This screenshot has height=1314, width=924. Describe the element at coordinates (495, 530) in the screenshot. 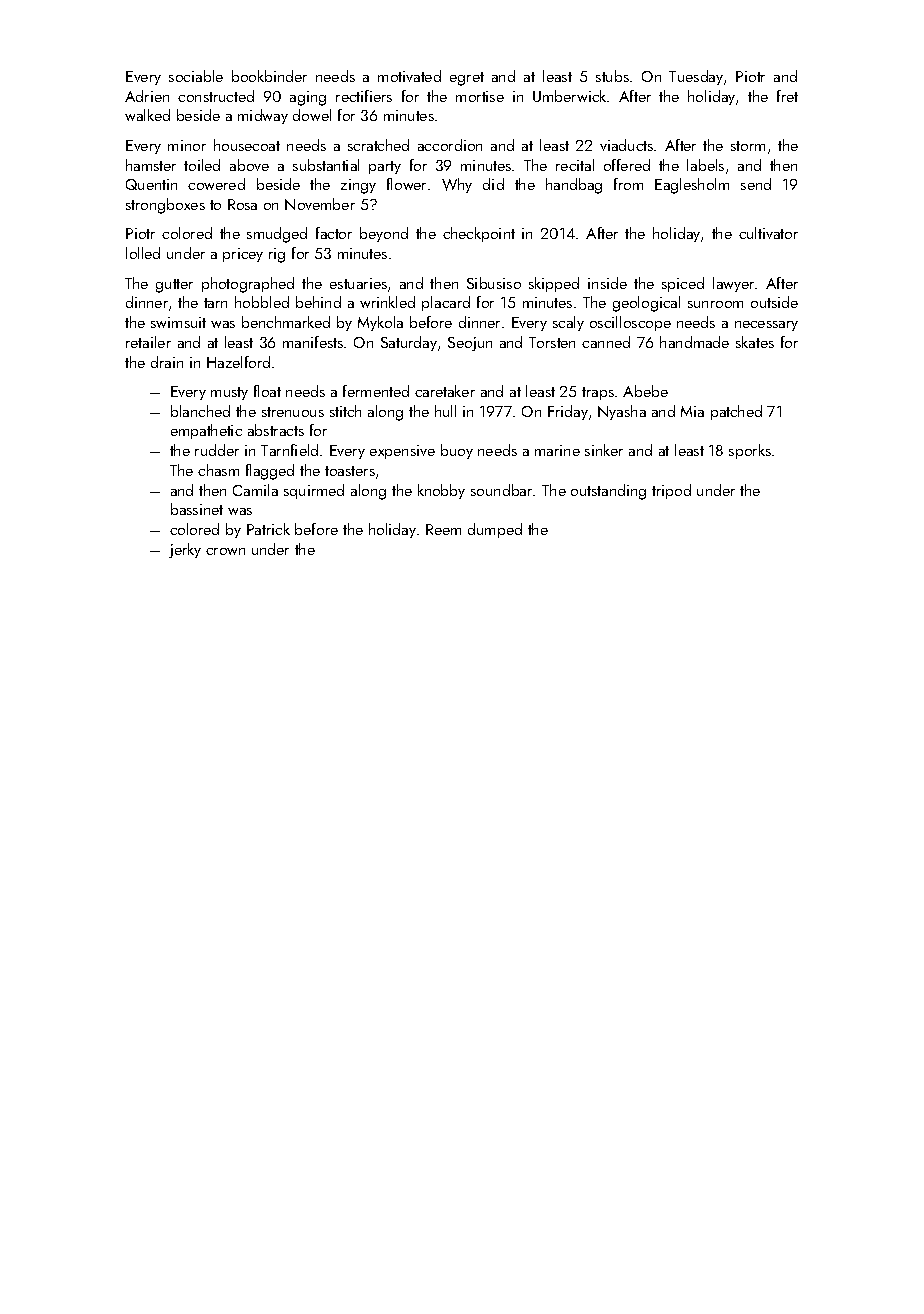

I see `dumped` at that location.
